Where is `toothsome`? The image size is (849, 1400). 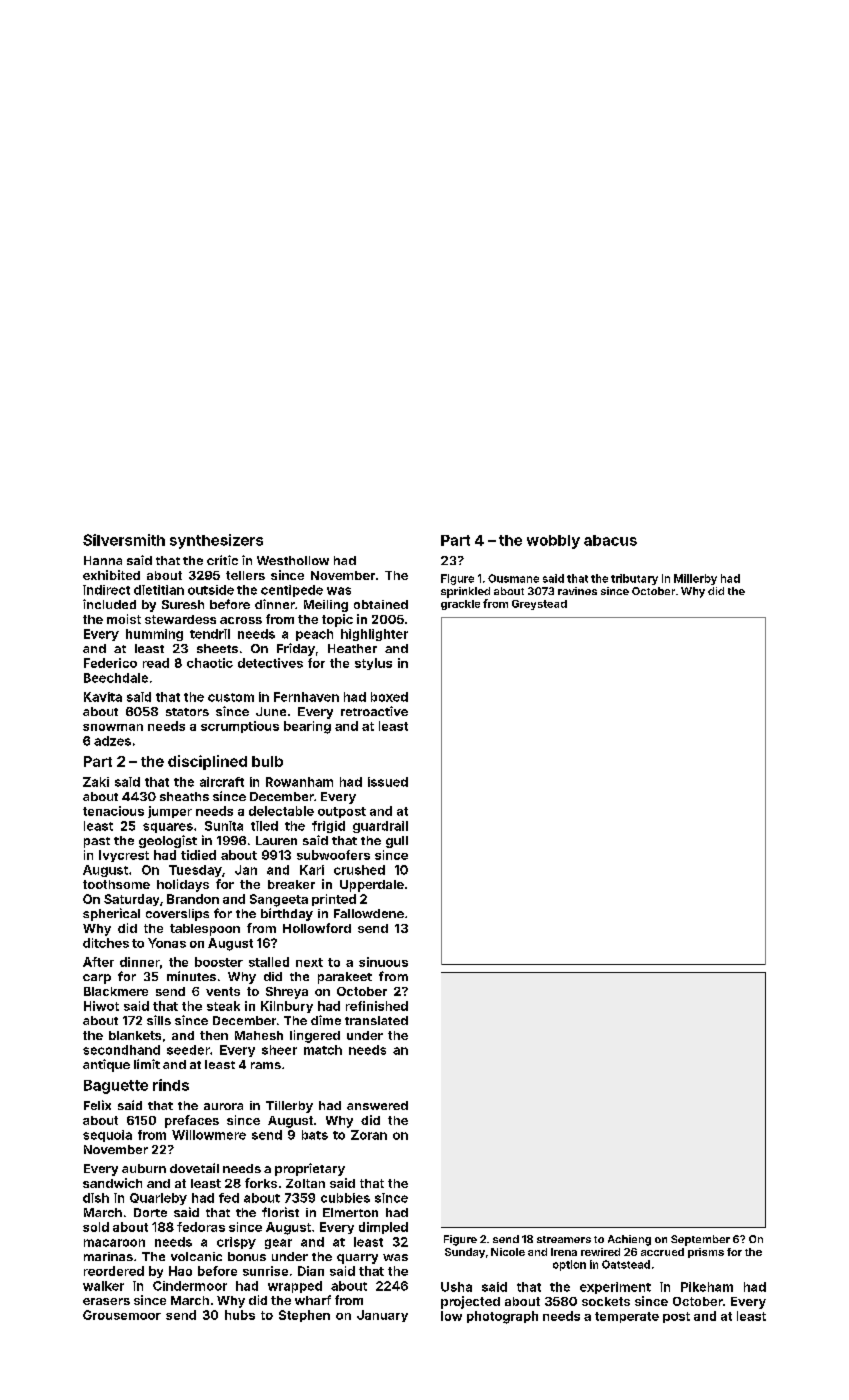
toothsome is located at coordinates (116, 884).
